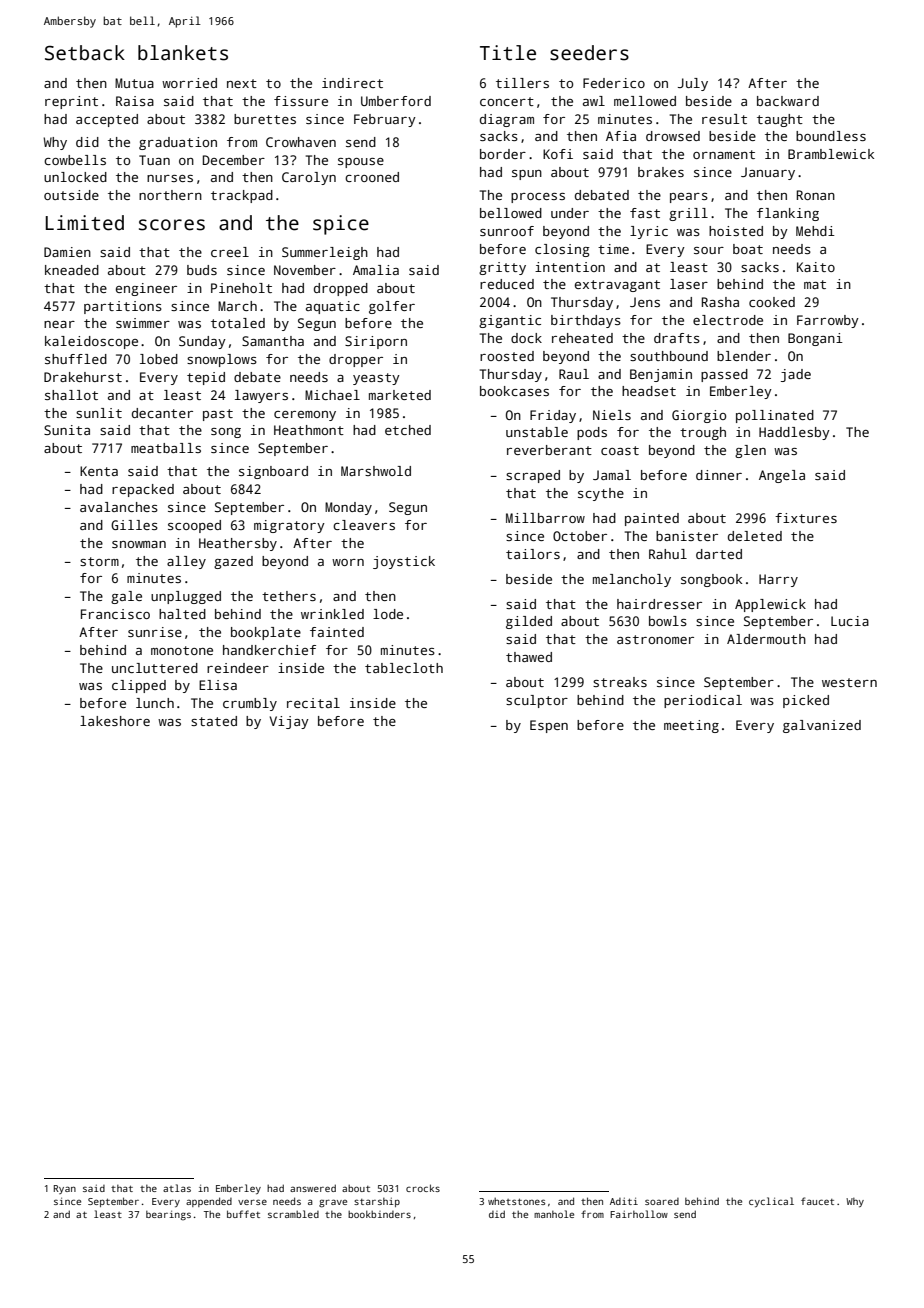  What do you see at coordinates (589, 53) in the screenshot?
I see `seeders` at bounding box center [589, 53].
